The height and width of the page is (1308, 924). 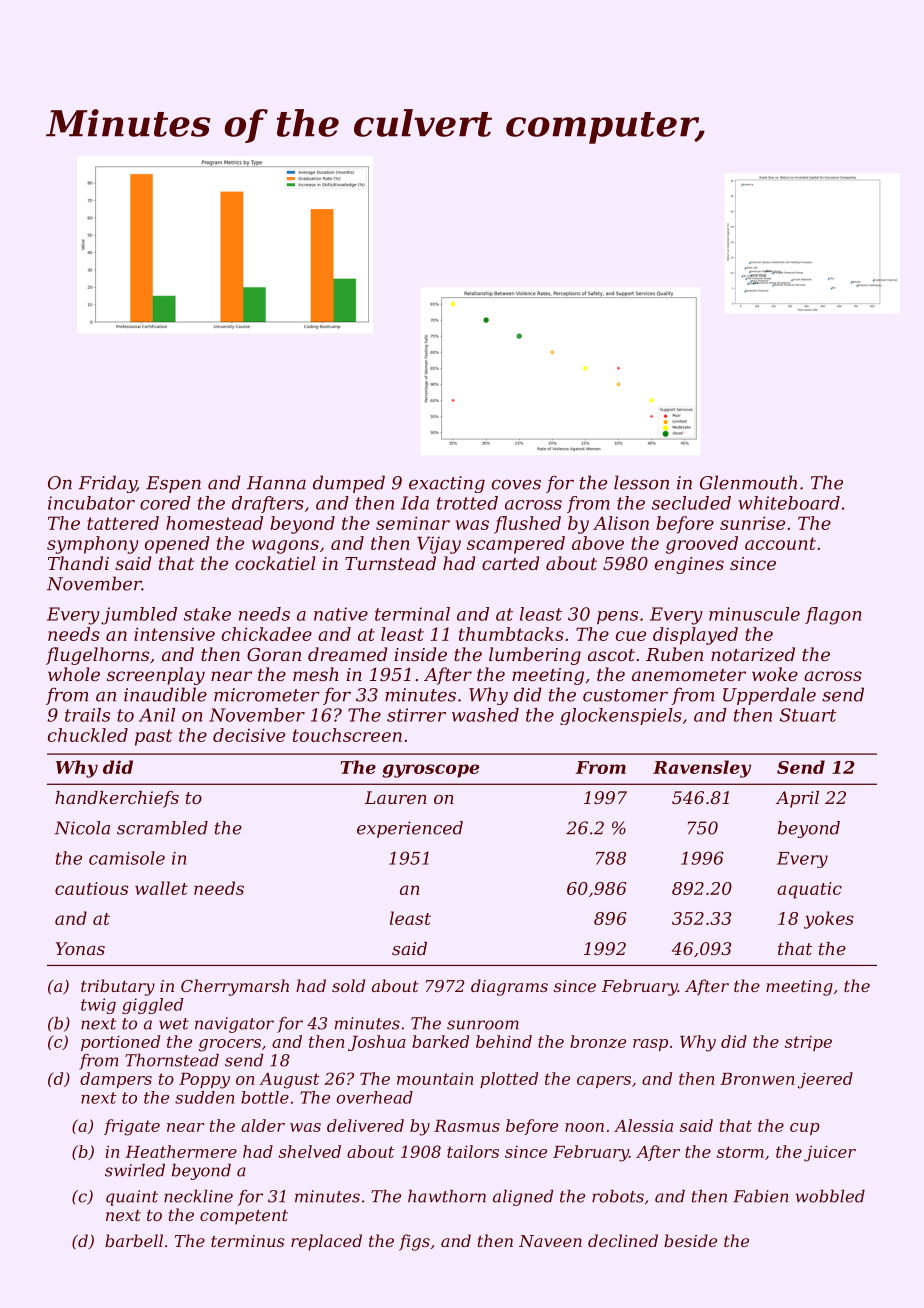 What do you see at coordinates (430, 771) in the page?
I see `gyroscope` at bounding box center [430, 771].
